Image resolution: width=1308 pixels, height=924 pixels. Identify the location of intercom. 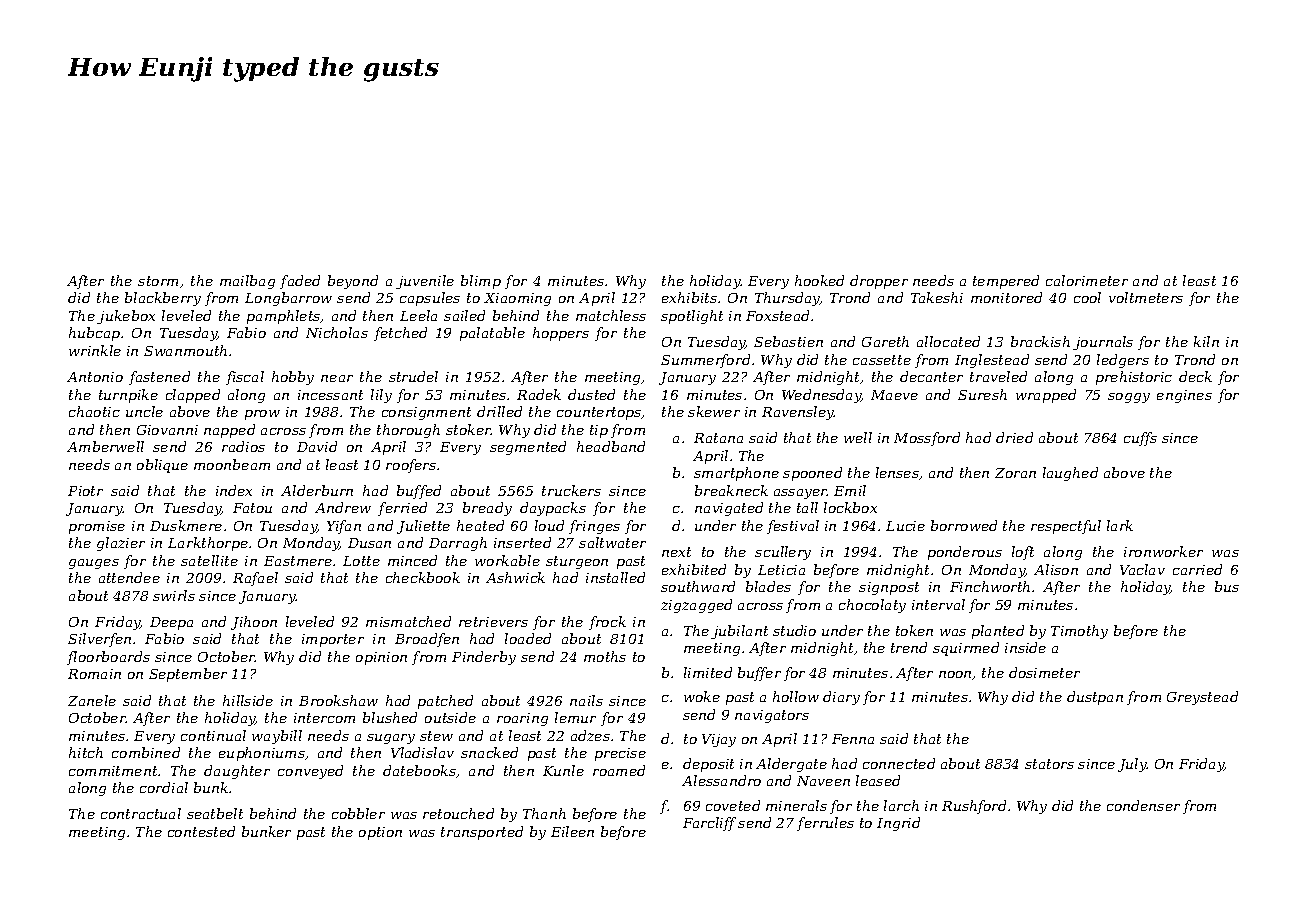
(324, 718).
